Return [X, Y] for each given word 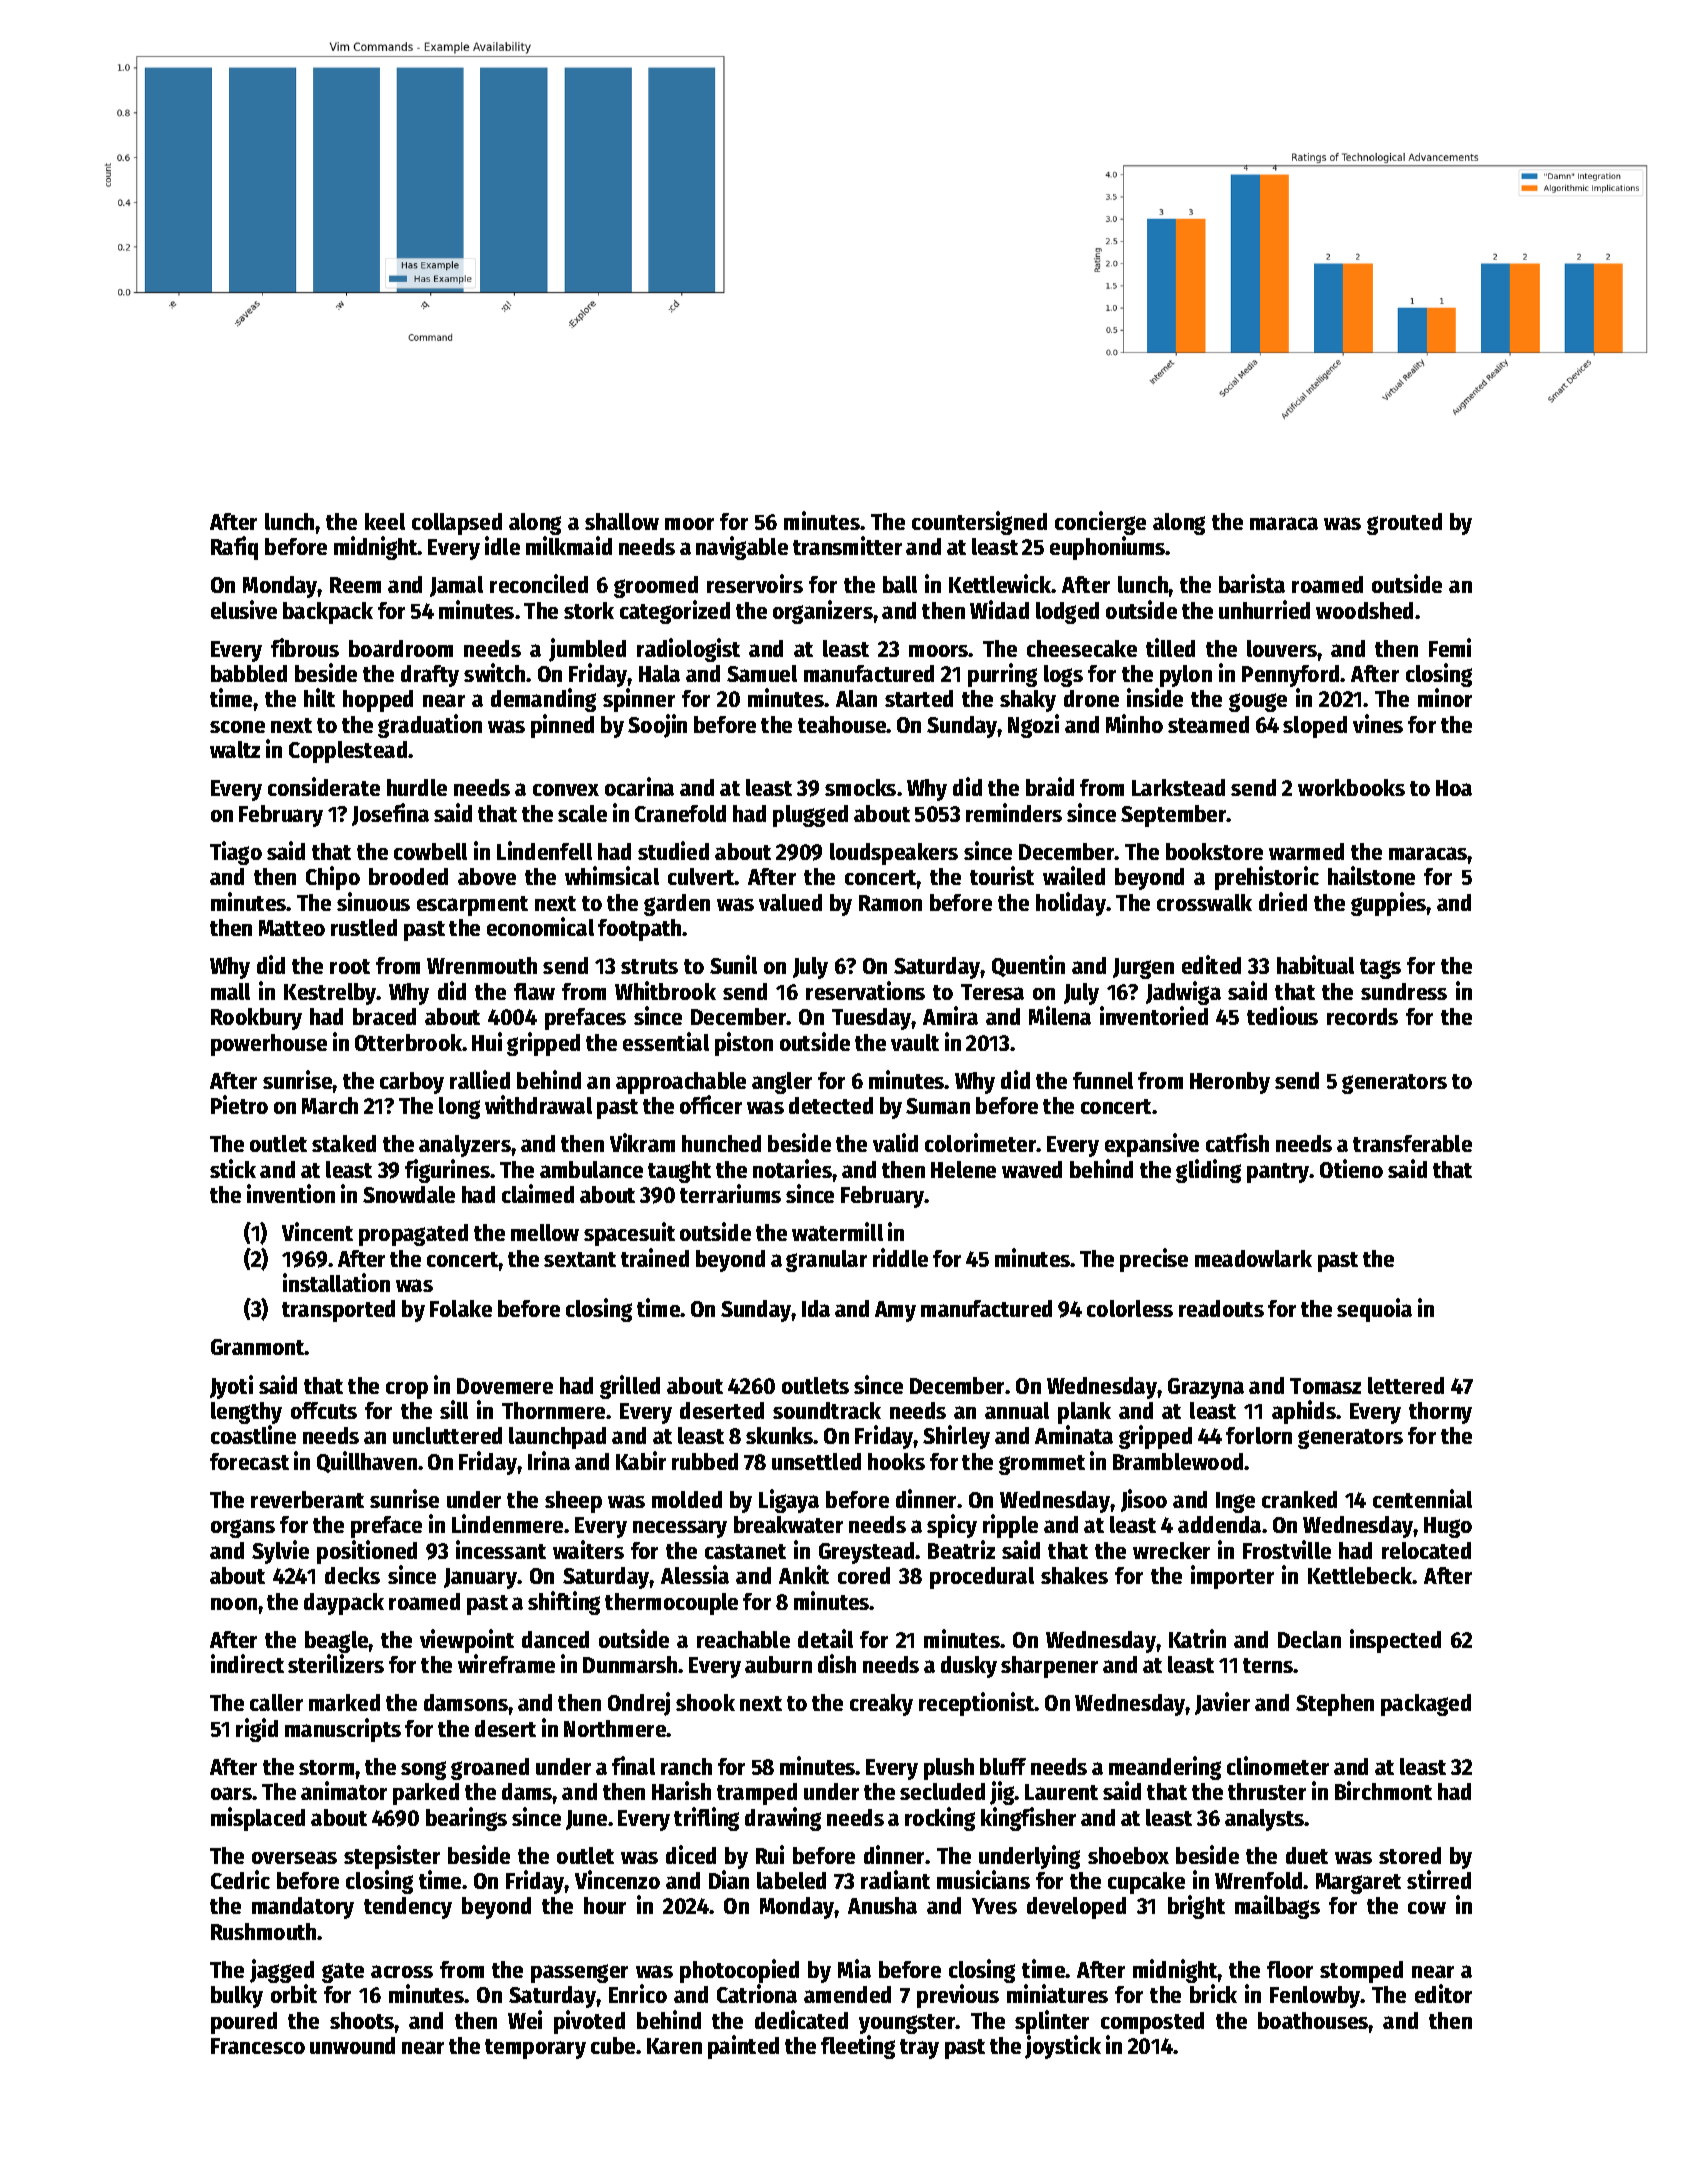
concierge [1100, 523]
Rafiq [234, 548]
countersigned [979, 523]
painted [743, 2047]
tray [919, 2049]
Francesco [258, 2046]
